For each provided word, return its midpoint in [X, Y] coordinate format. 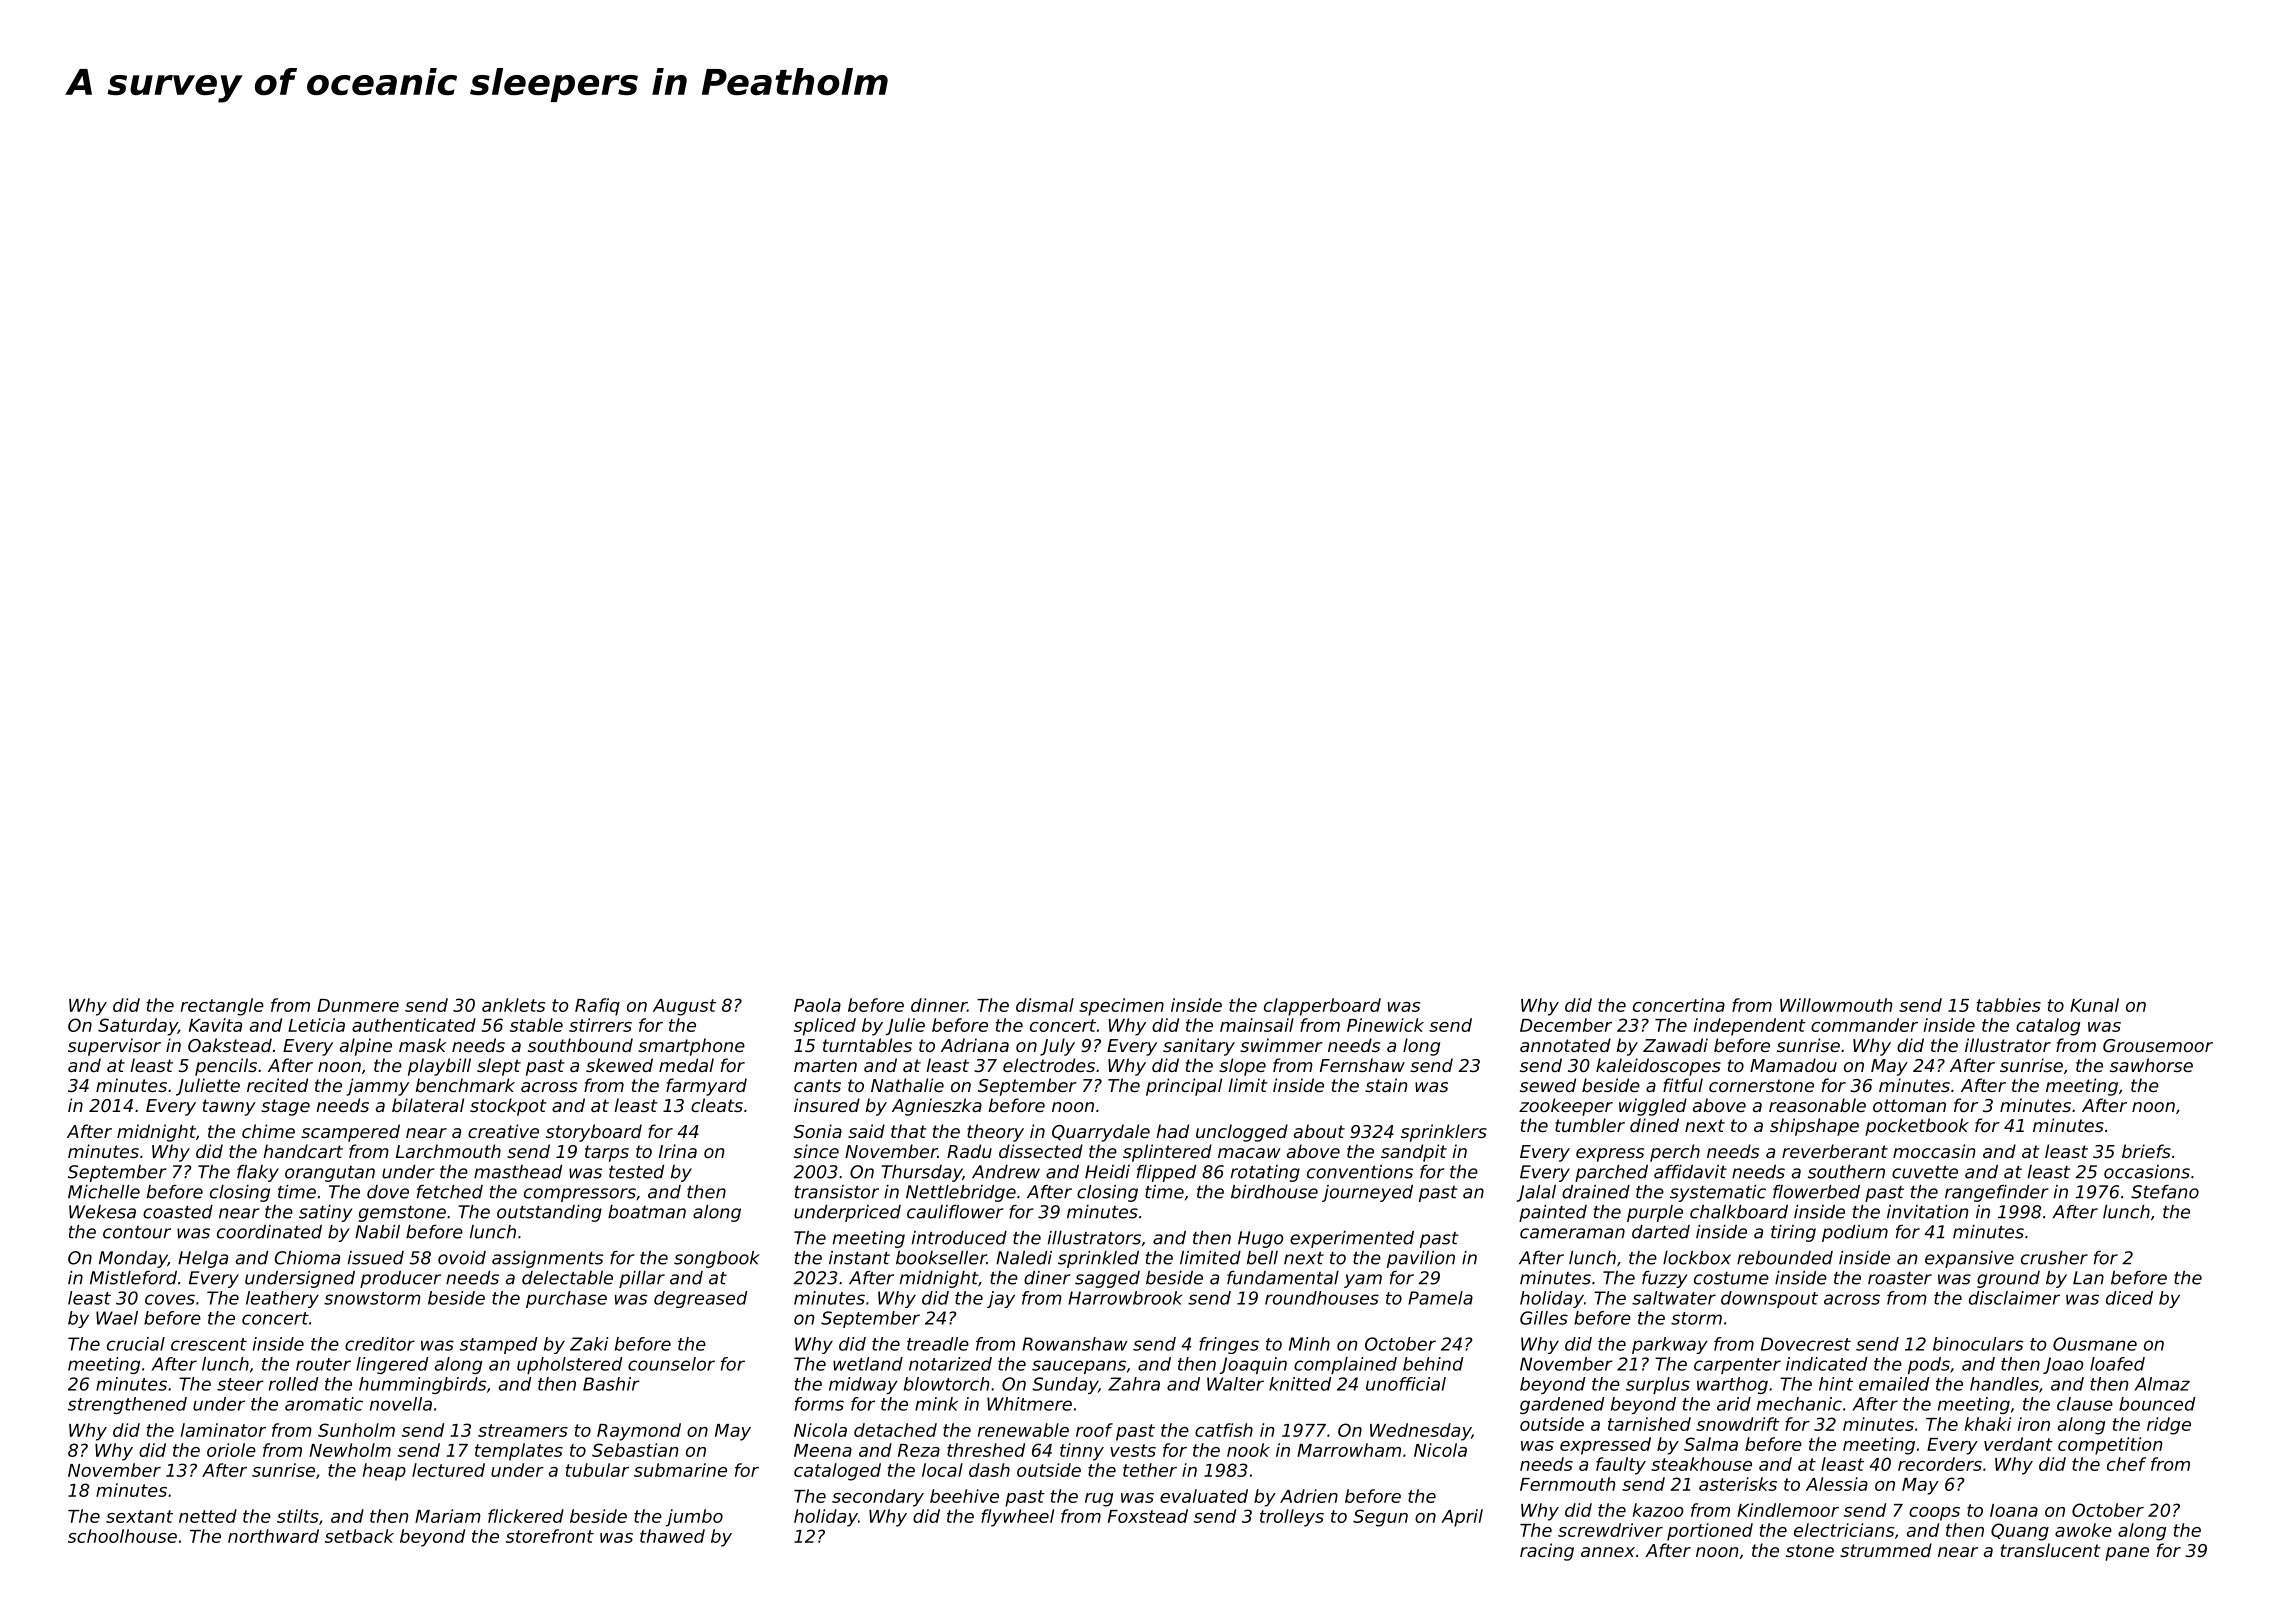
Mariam [448, 1516]
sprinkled [1098, 1259]
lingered [392, 1365]
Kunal [2094, 1005]
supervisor [114, 1047]
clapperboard [1322, 1007]
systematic [1718, 1193]
